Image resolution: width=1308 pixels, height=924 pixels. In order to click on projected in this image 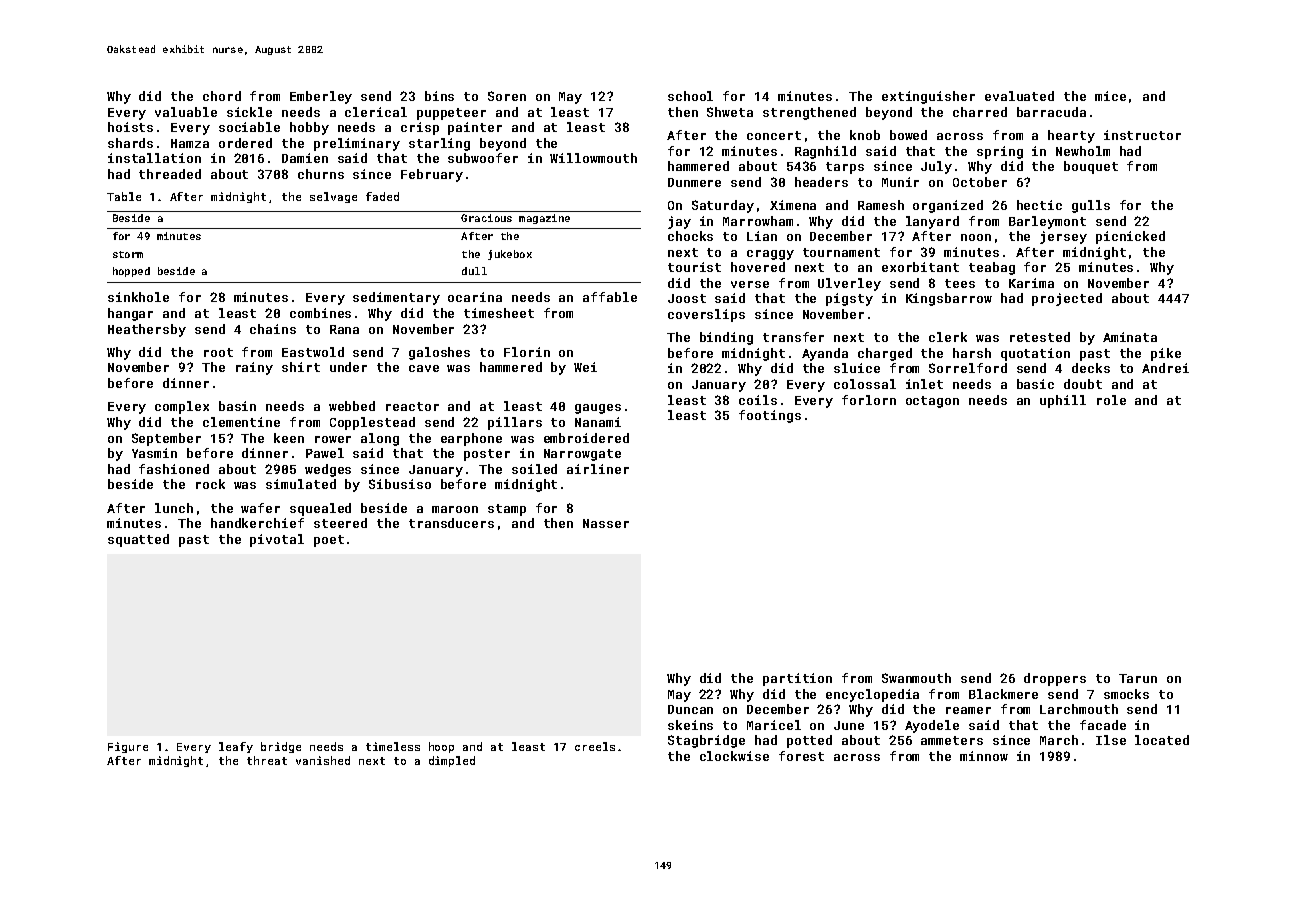, I will do `click(1067, 299)`.
